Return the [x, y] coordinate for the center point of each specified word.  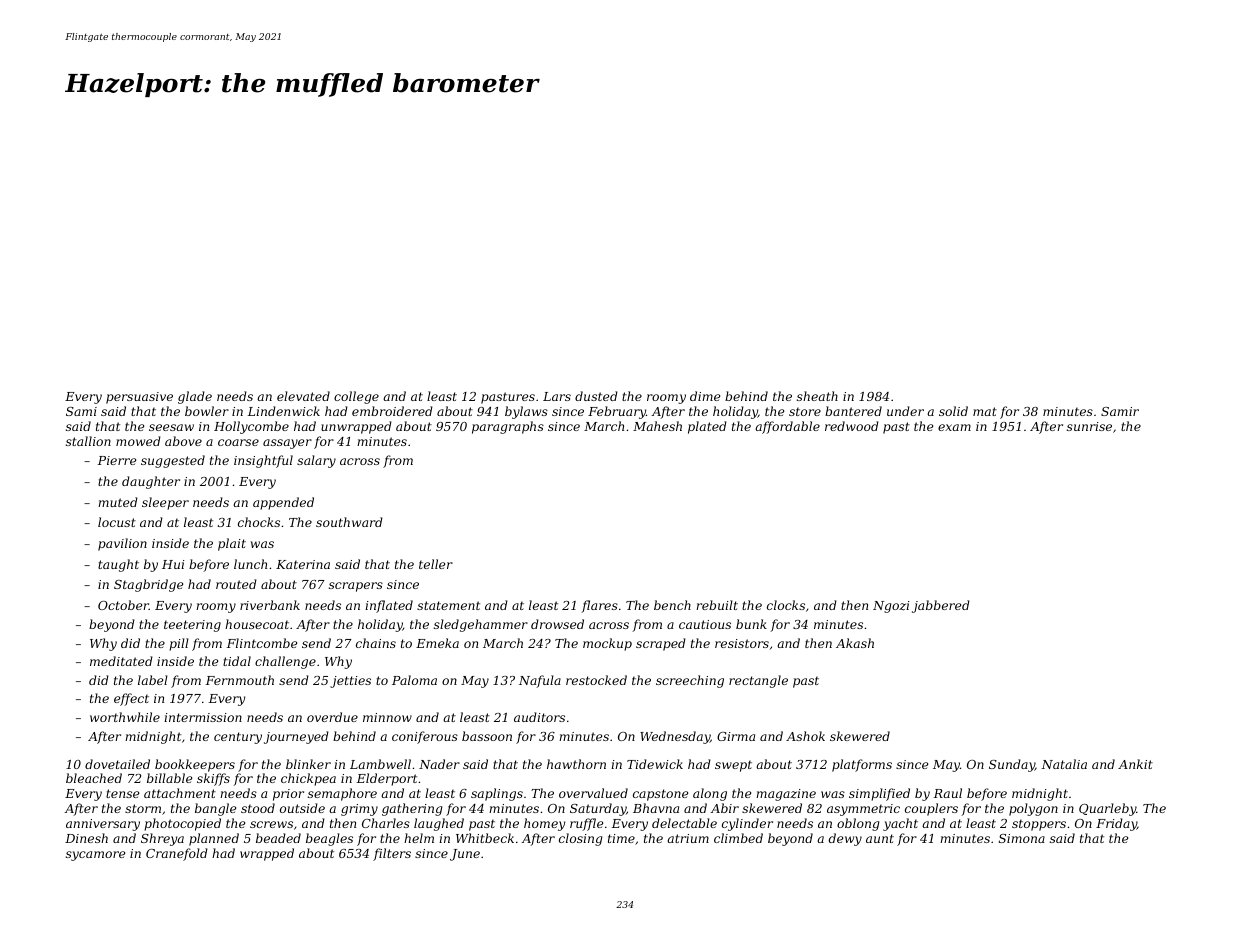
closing [580, 839]
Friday [1116, 824]
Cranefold [177, 854]
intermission [203, 717]
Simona [1022, 838]
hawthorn [576, 764]
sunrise [1089, 426]
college [356, 397]
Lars [557, 396]
